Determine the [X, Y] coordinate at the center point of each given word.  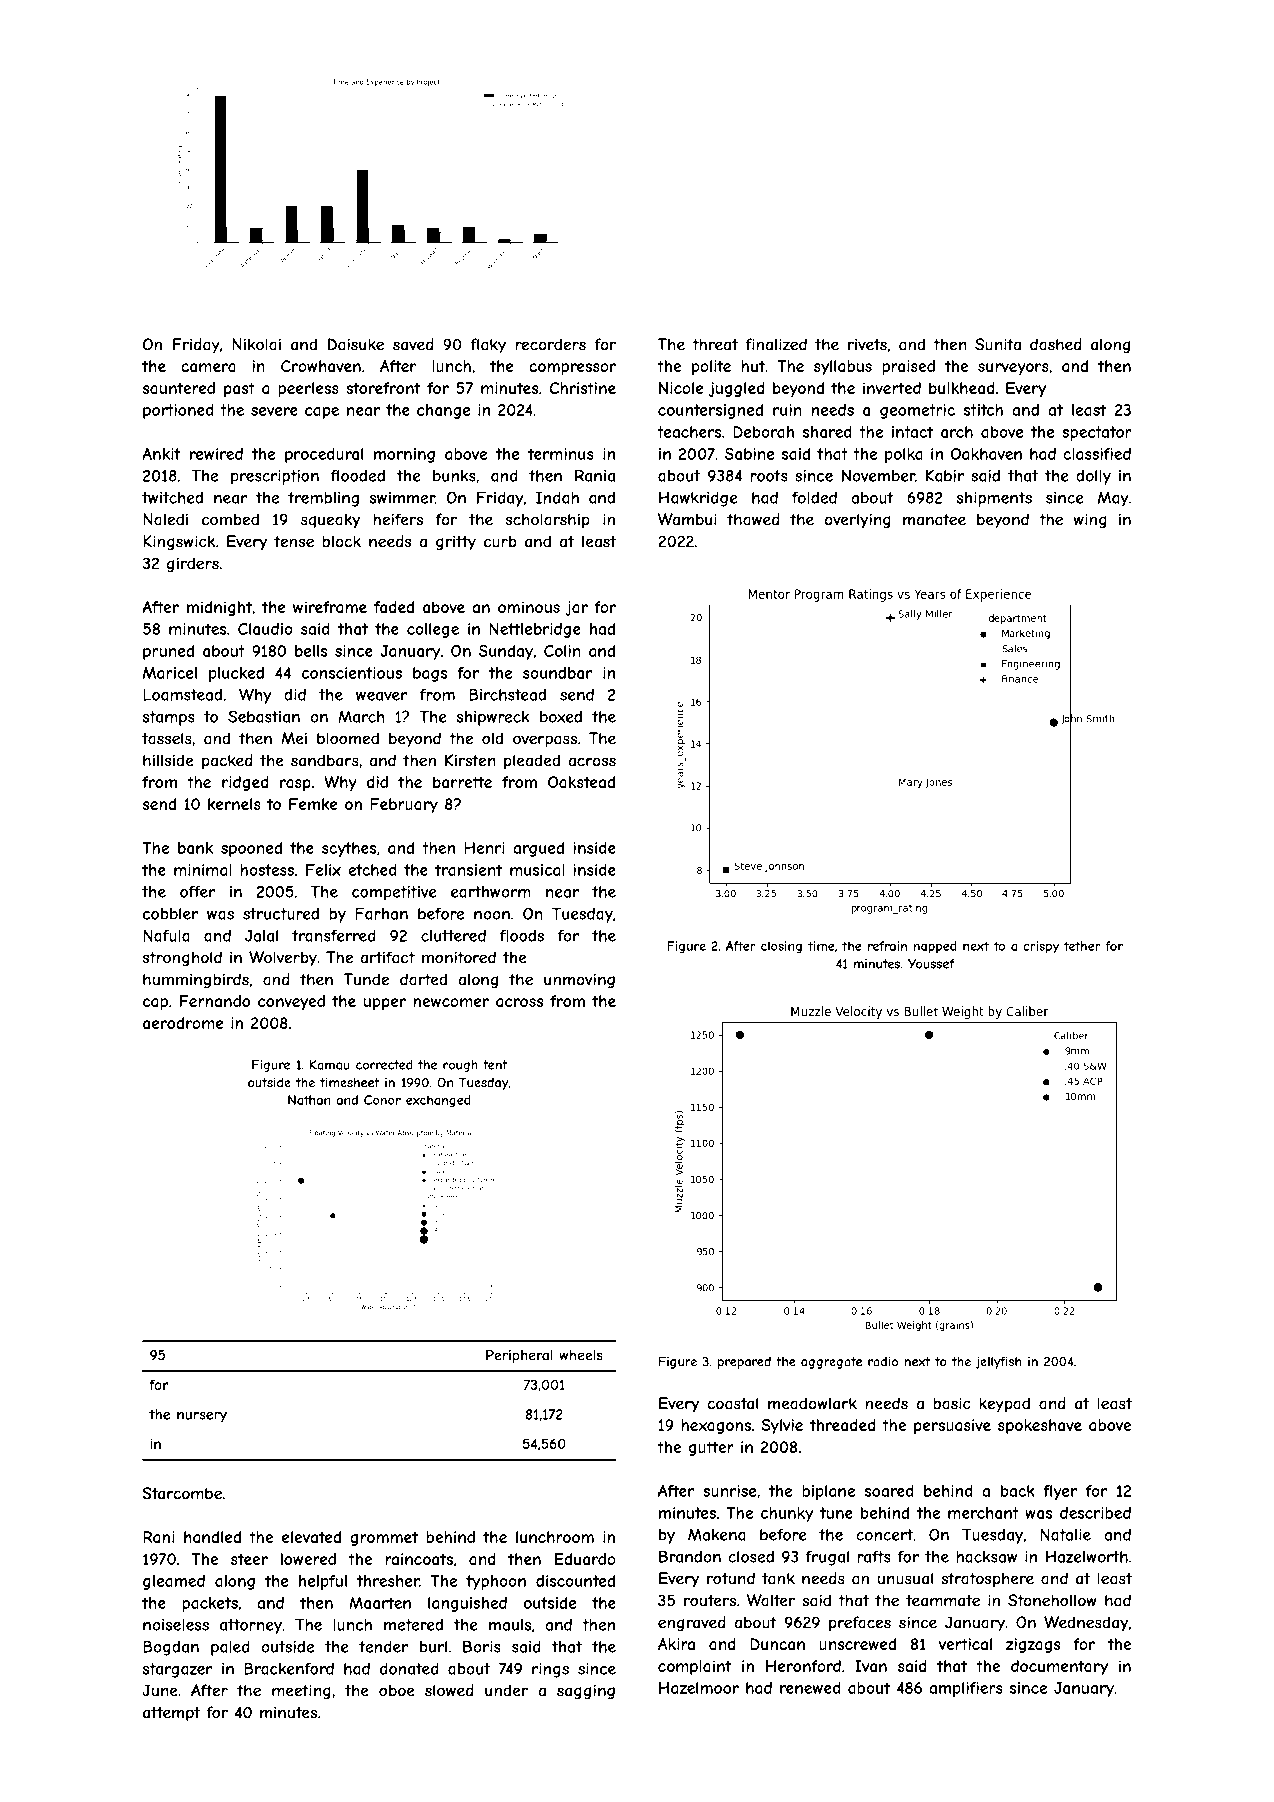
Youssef [931, 964]
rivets [867, 344]
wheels [581, 1355]
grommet [384, 1538]
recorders [550, 344]
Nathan [309, 1100]
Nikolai [256, 344]
